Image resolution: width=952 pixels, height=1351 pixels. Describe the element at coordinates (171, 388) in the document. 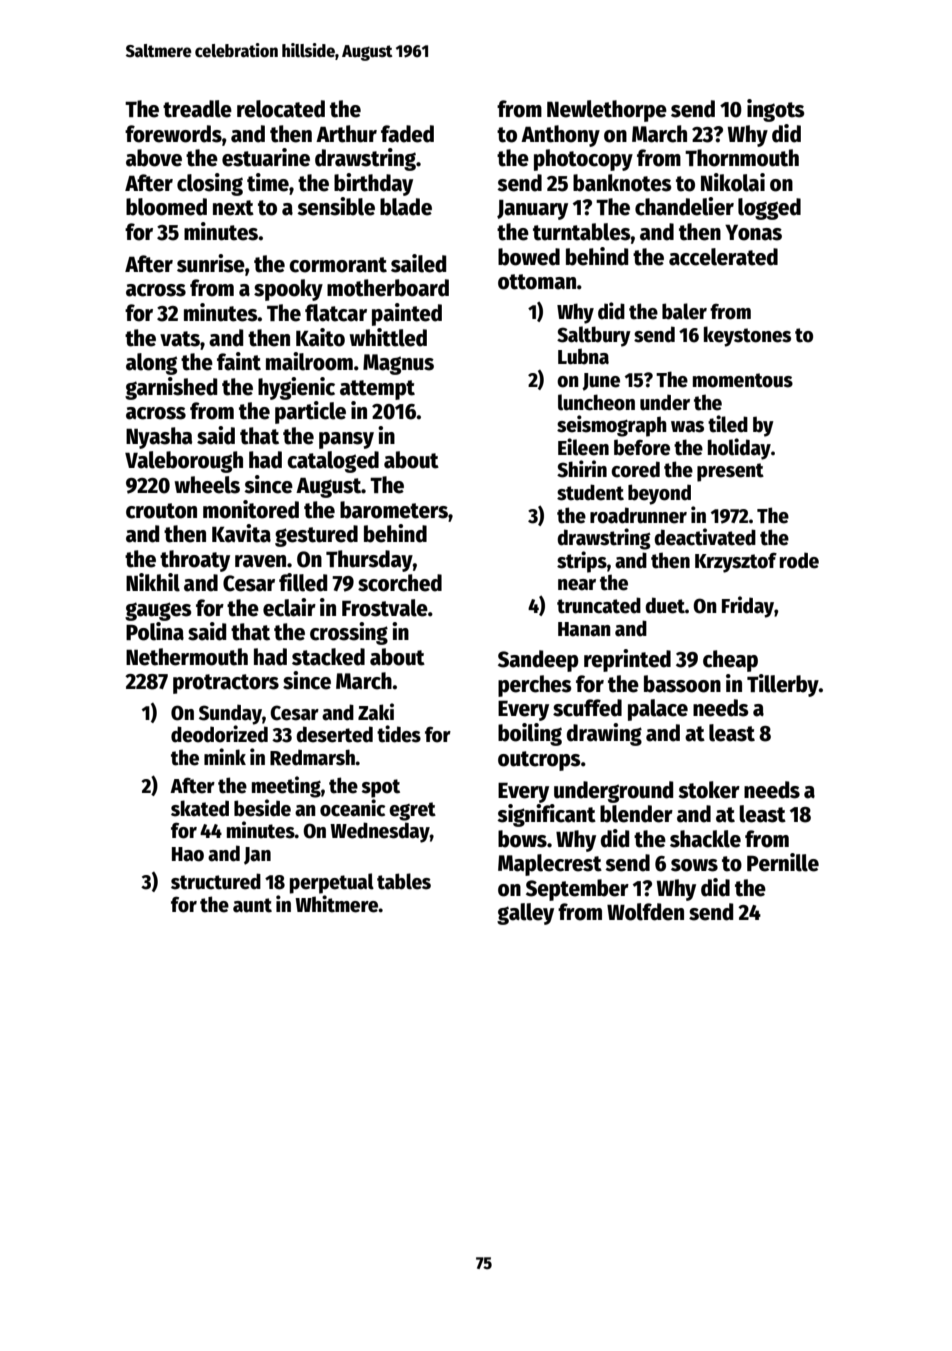

I see `garnished` at that location.
